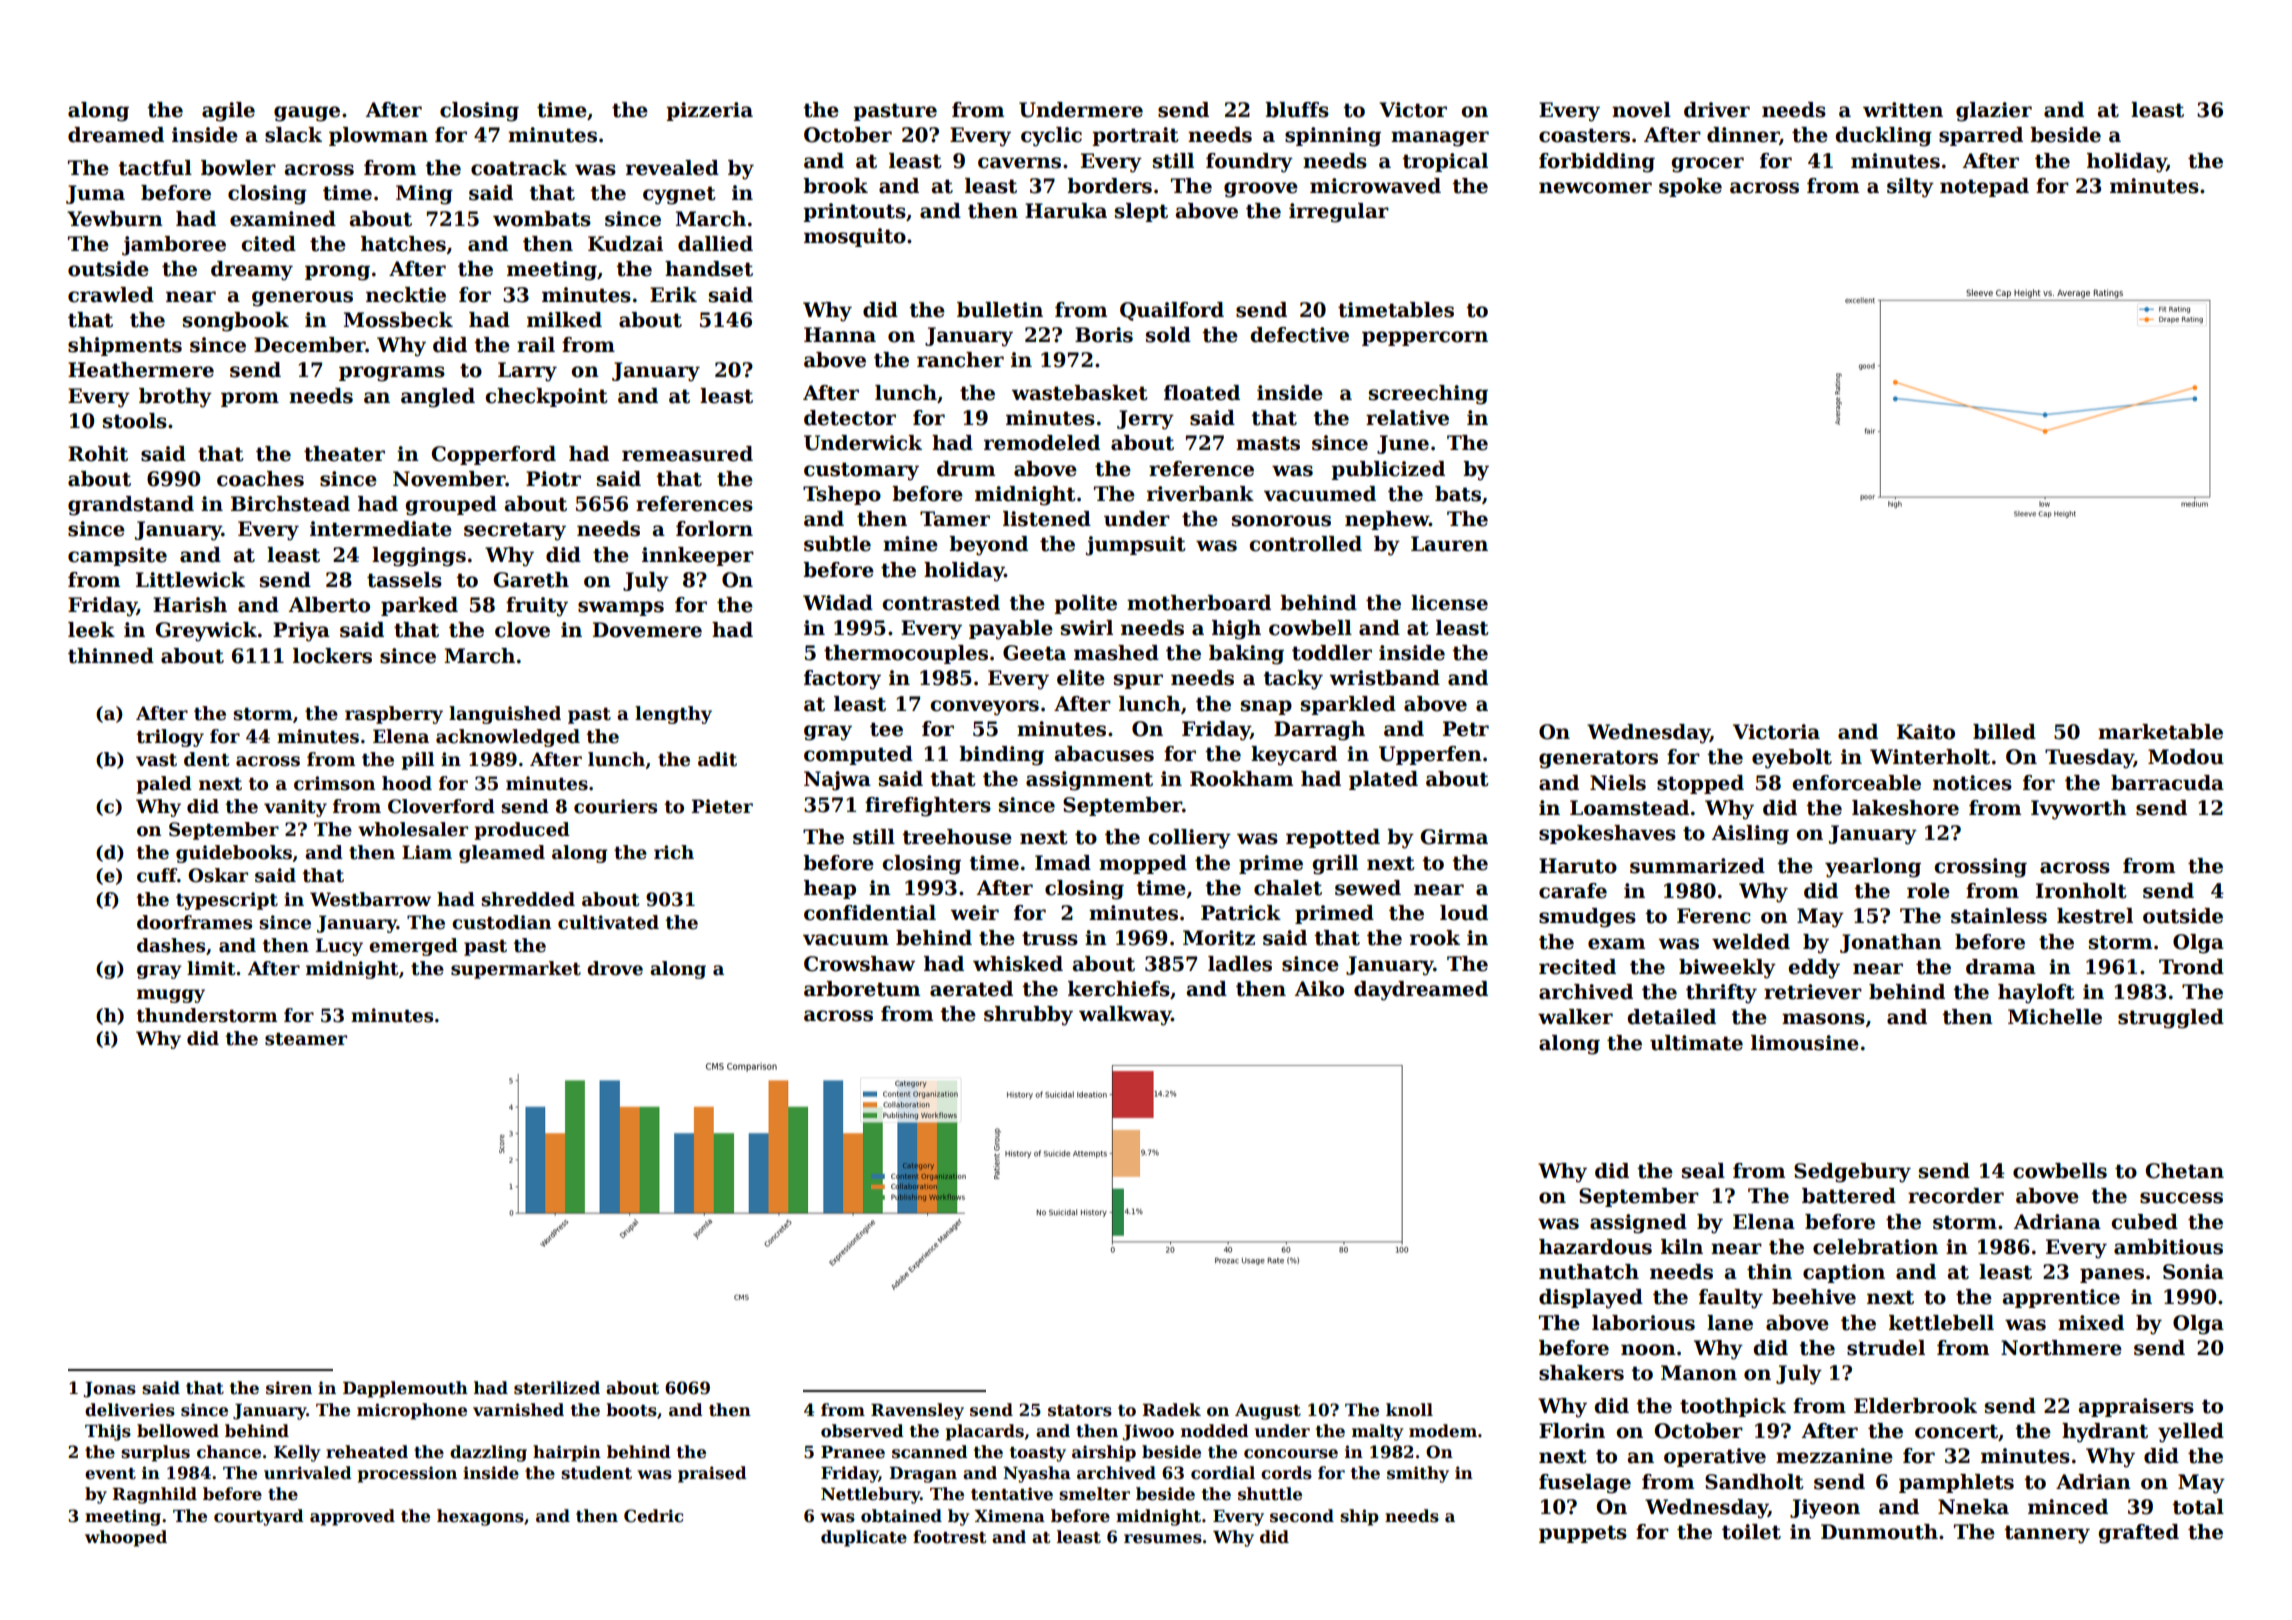 The height and width of the screenshot is (1620, 2292). Describe the element at coordinates (1984, 187) in the screenshot. I see `notepad` at that location.
